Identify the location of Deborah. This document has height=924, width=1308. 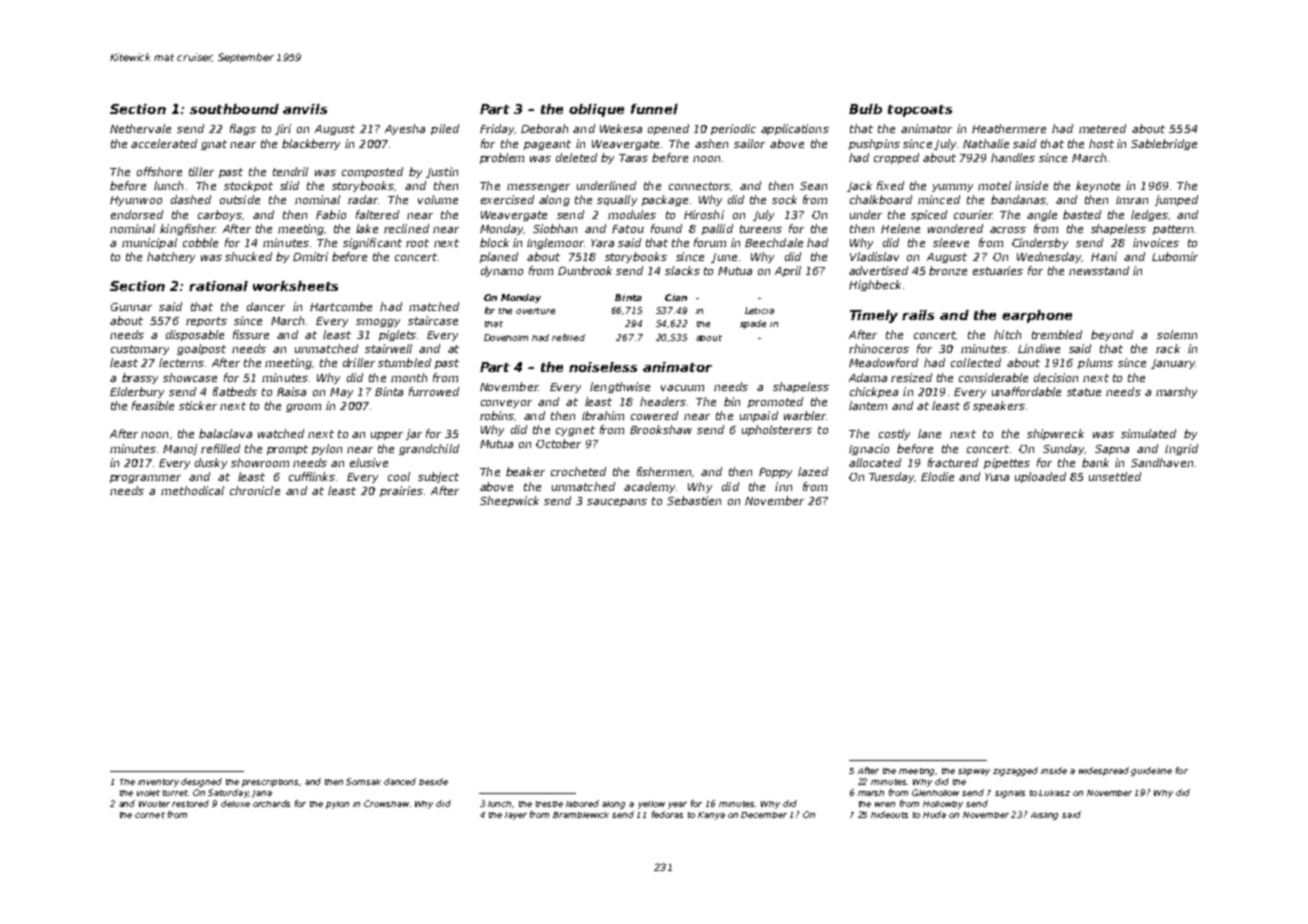
(544, 128).
